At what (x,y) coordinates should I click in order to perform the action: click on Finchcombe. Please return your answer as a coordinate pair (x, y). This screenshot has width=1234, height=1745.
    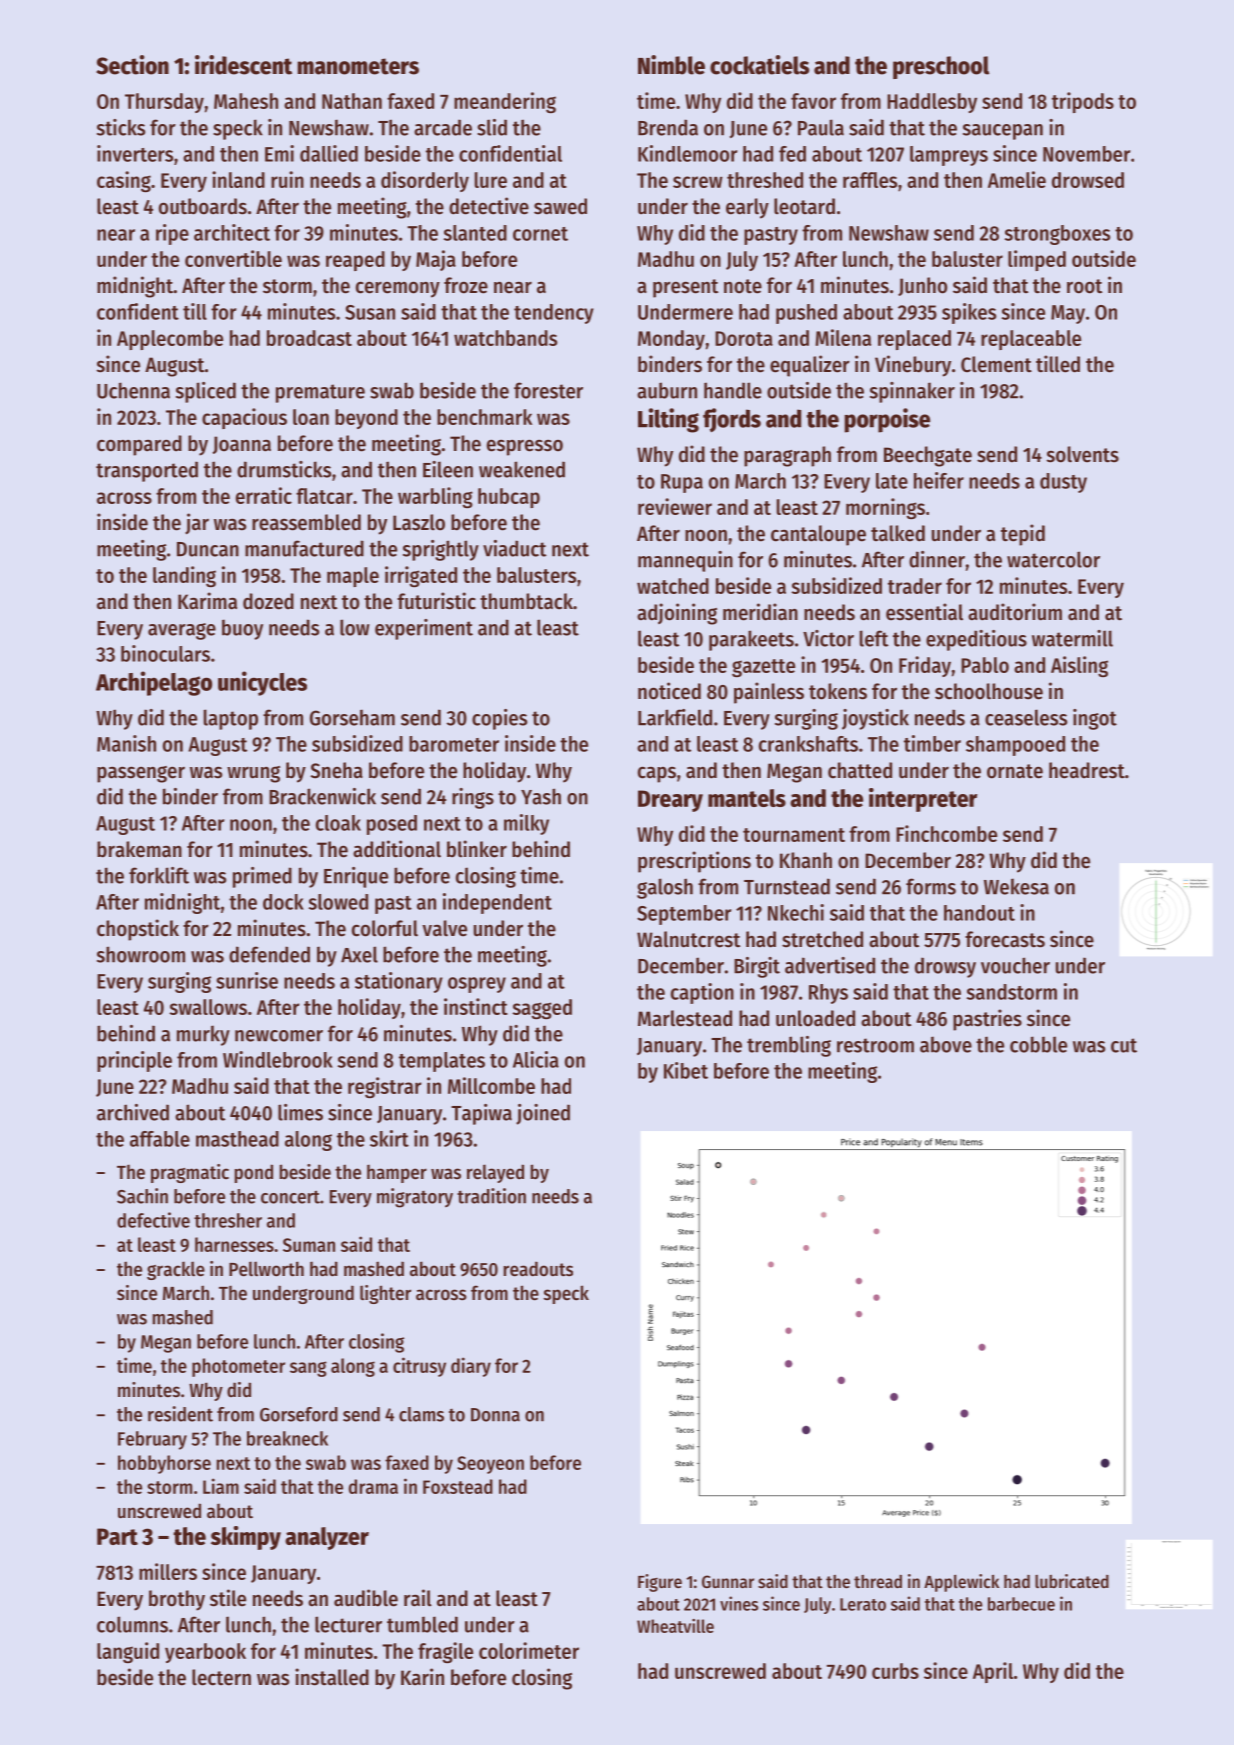
    Looking at the image, I should click on (946, 833).
